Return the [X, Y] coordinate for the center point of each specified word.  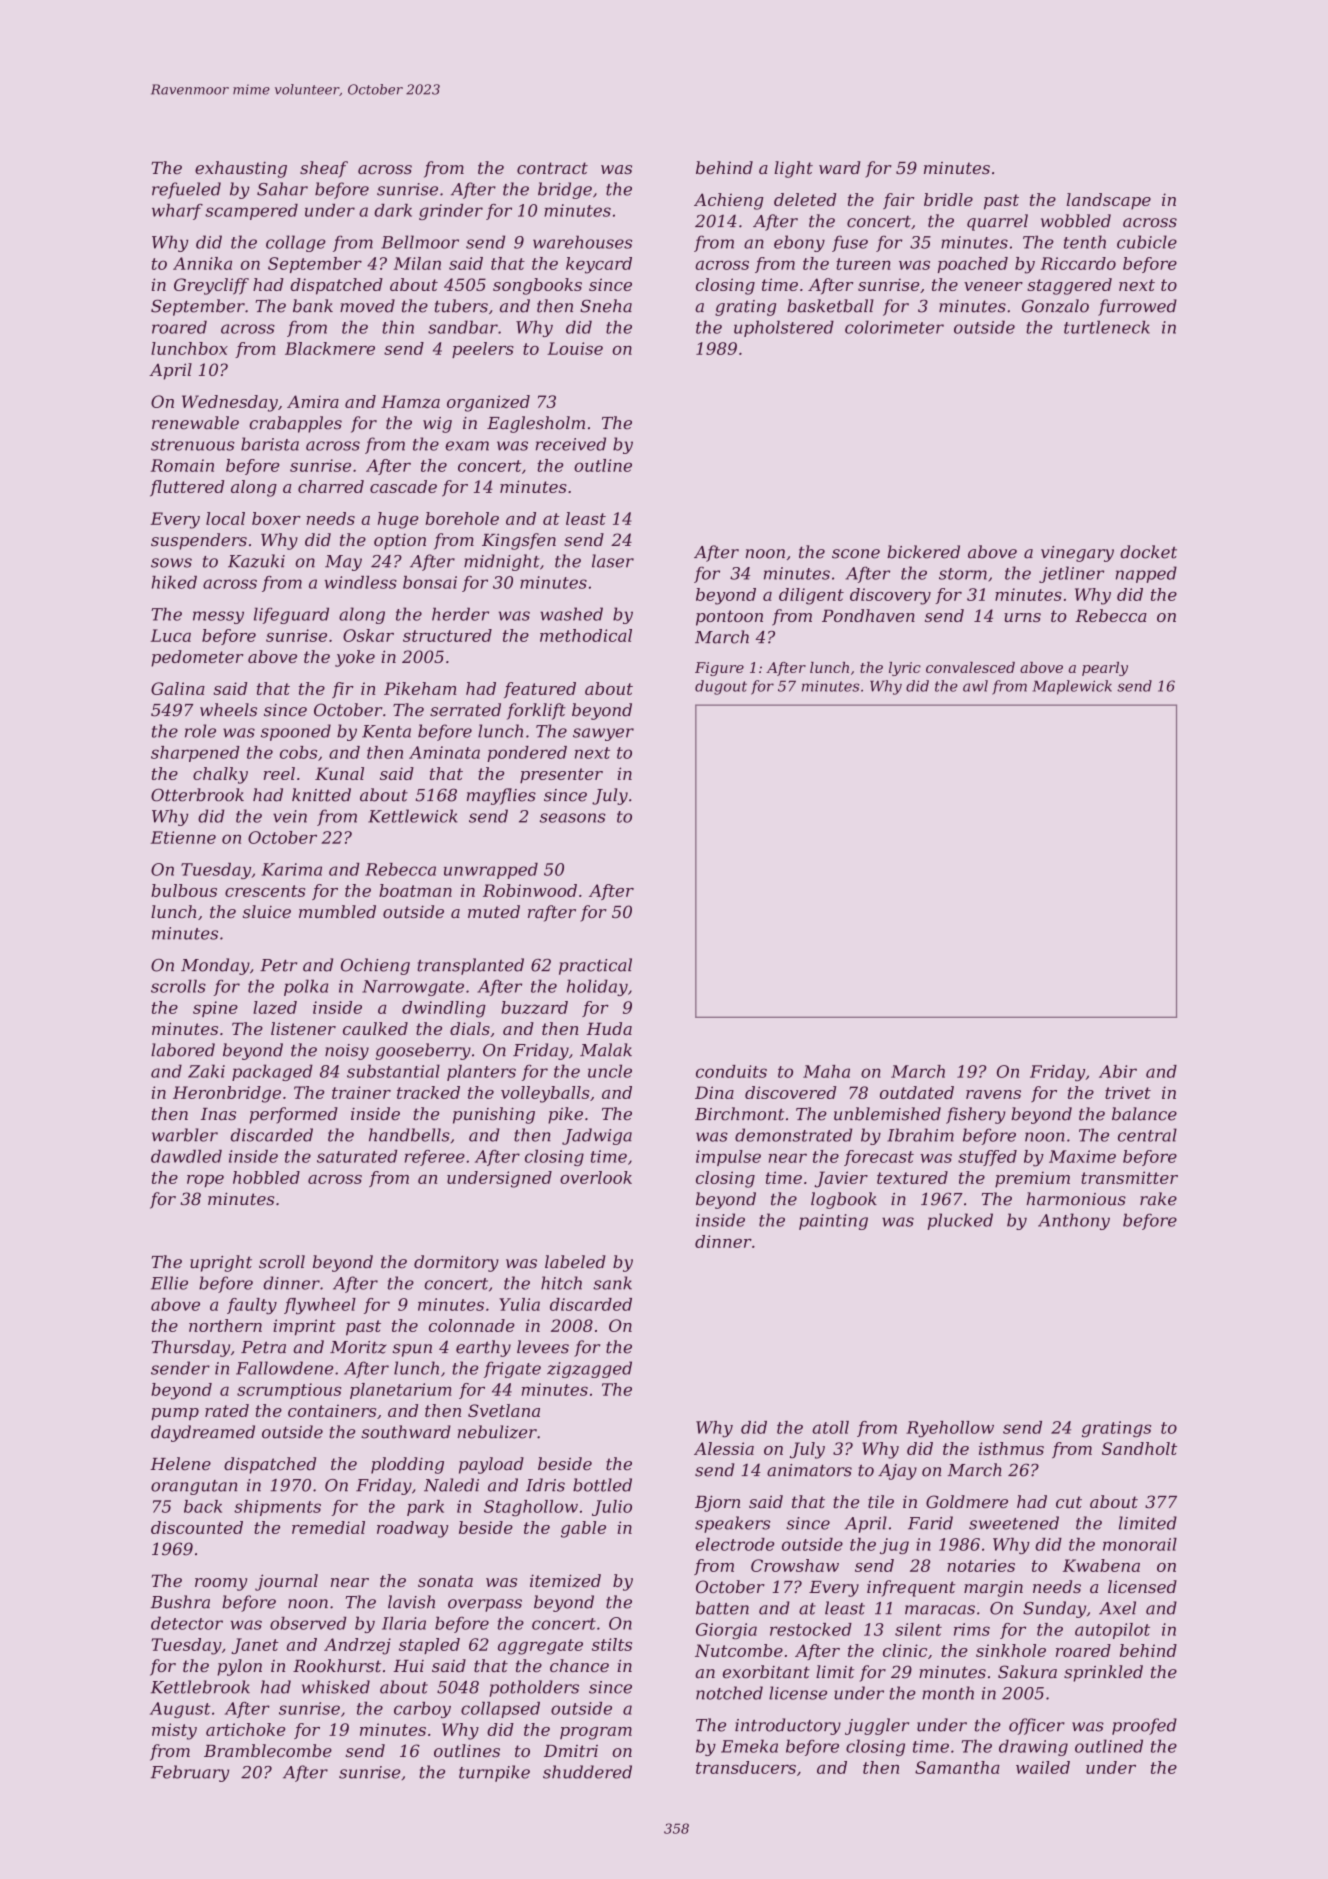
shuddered [587, 1772]
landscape [1109, 201]
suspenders [199, 541]
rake [1158, 1199]
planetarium [401, 1391]
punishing [494, 1115]
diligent [811, 596]
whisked [336, 1687]
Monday [215, 966]
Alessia [724, 1448]
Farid [930, 1523]
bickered [923, 552]
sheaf [324, 169]
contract [552, 168]
